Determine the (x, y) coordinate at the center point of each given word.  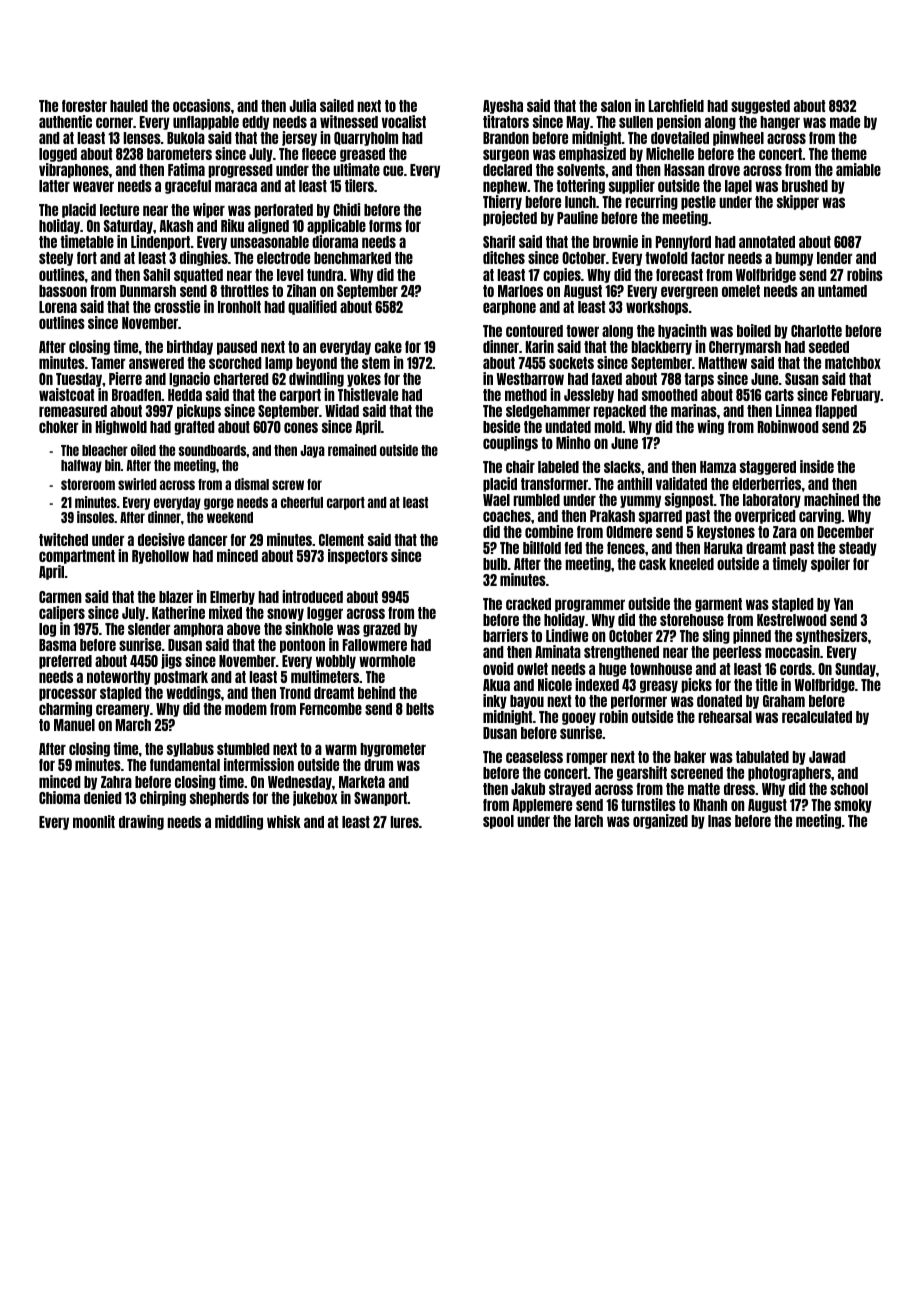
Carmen (60, 597)
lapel (738, 187)
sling (716, 636)
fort (87, 258)
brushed (805, 186)
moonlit (94, 821)
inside (817, 466)
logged (58, 155)
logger (325, 614)
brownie (615, 241)
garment (718, 605)
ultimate (356, 169)
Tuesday (79, 380)
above (243, 629)
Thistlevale (368, 394)
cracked (528, 604)
